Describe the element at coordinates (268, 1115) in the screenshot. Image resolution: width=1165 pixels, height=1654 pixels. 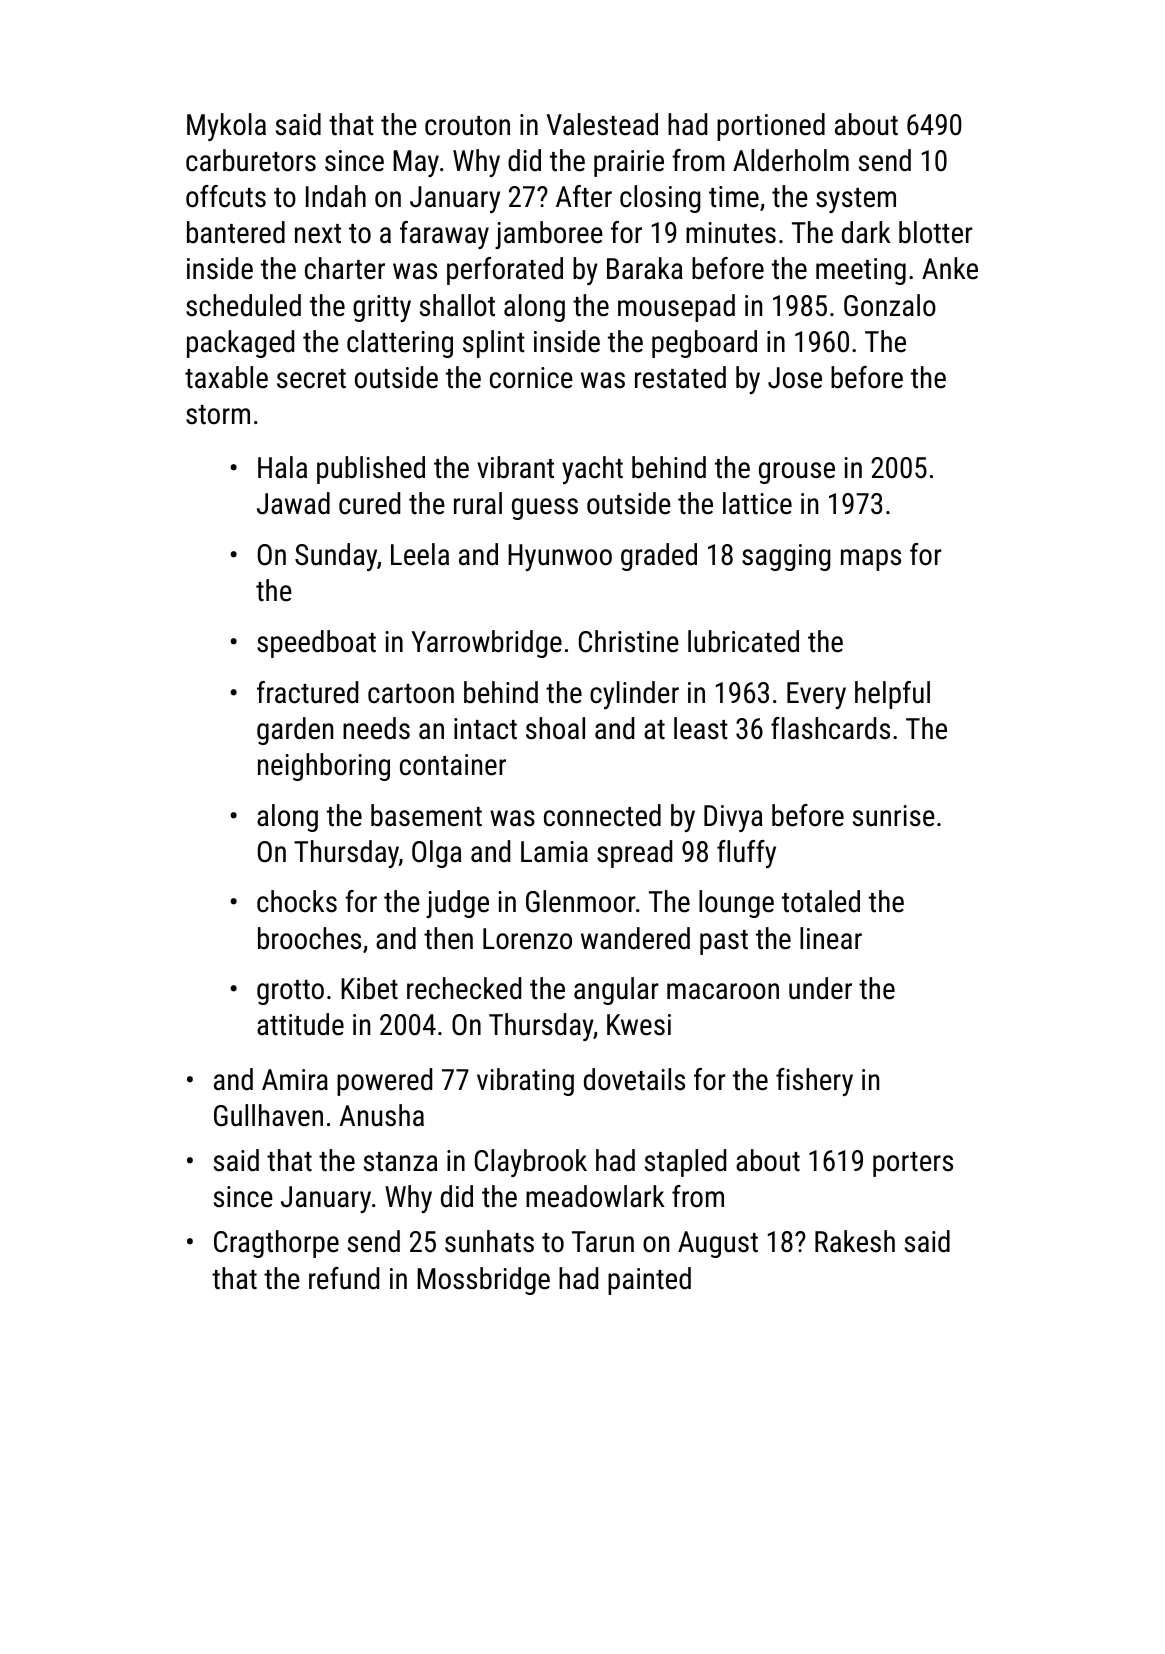
I see `Gullhaven` at that location.
